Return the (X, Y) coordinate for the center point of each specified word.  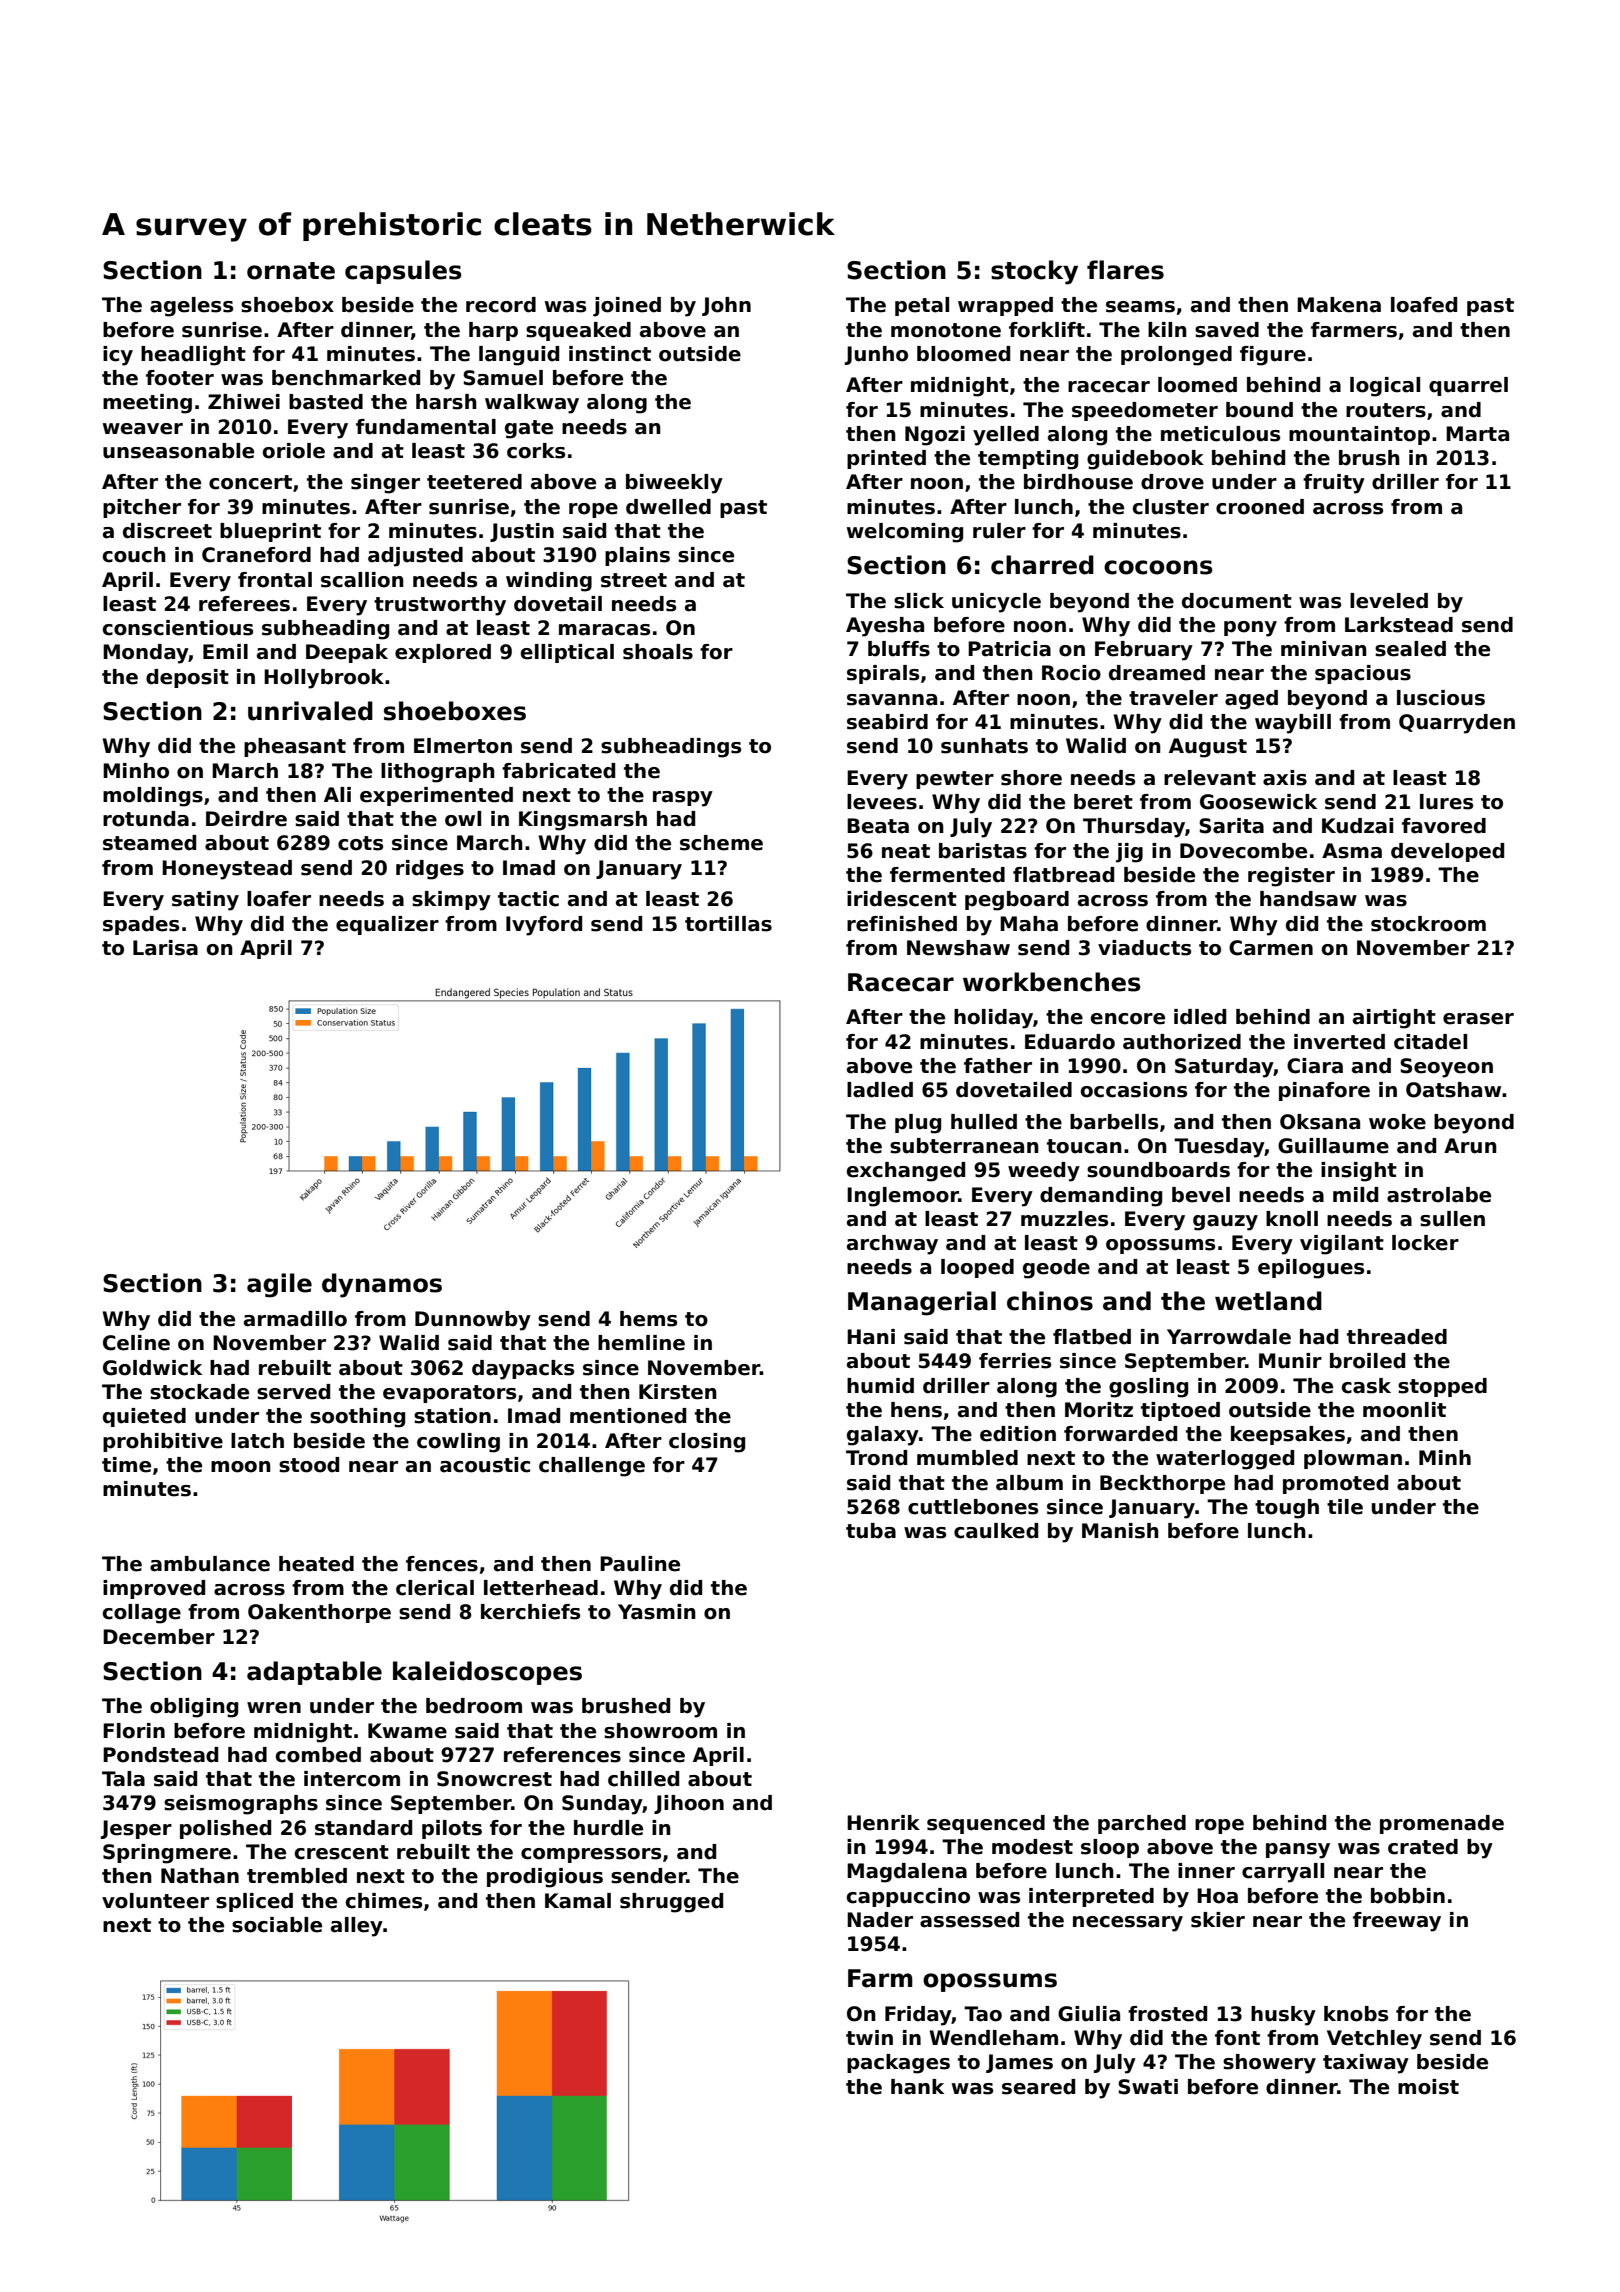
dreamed (1157, 673)
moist (1428, 2087)
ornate (291, 271)
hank (917, 2087)
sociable (277, 1925)
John (726, 306)
